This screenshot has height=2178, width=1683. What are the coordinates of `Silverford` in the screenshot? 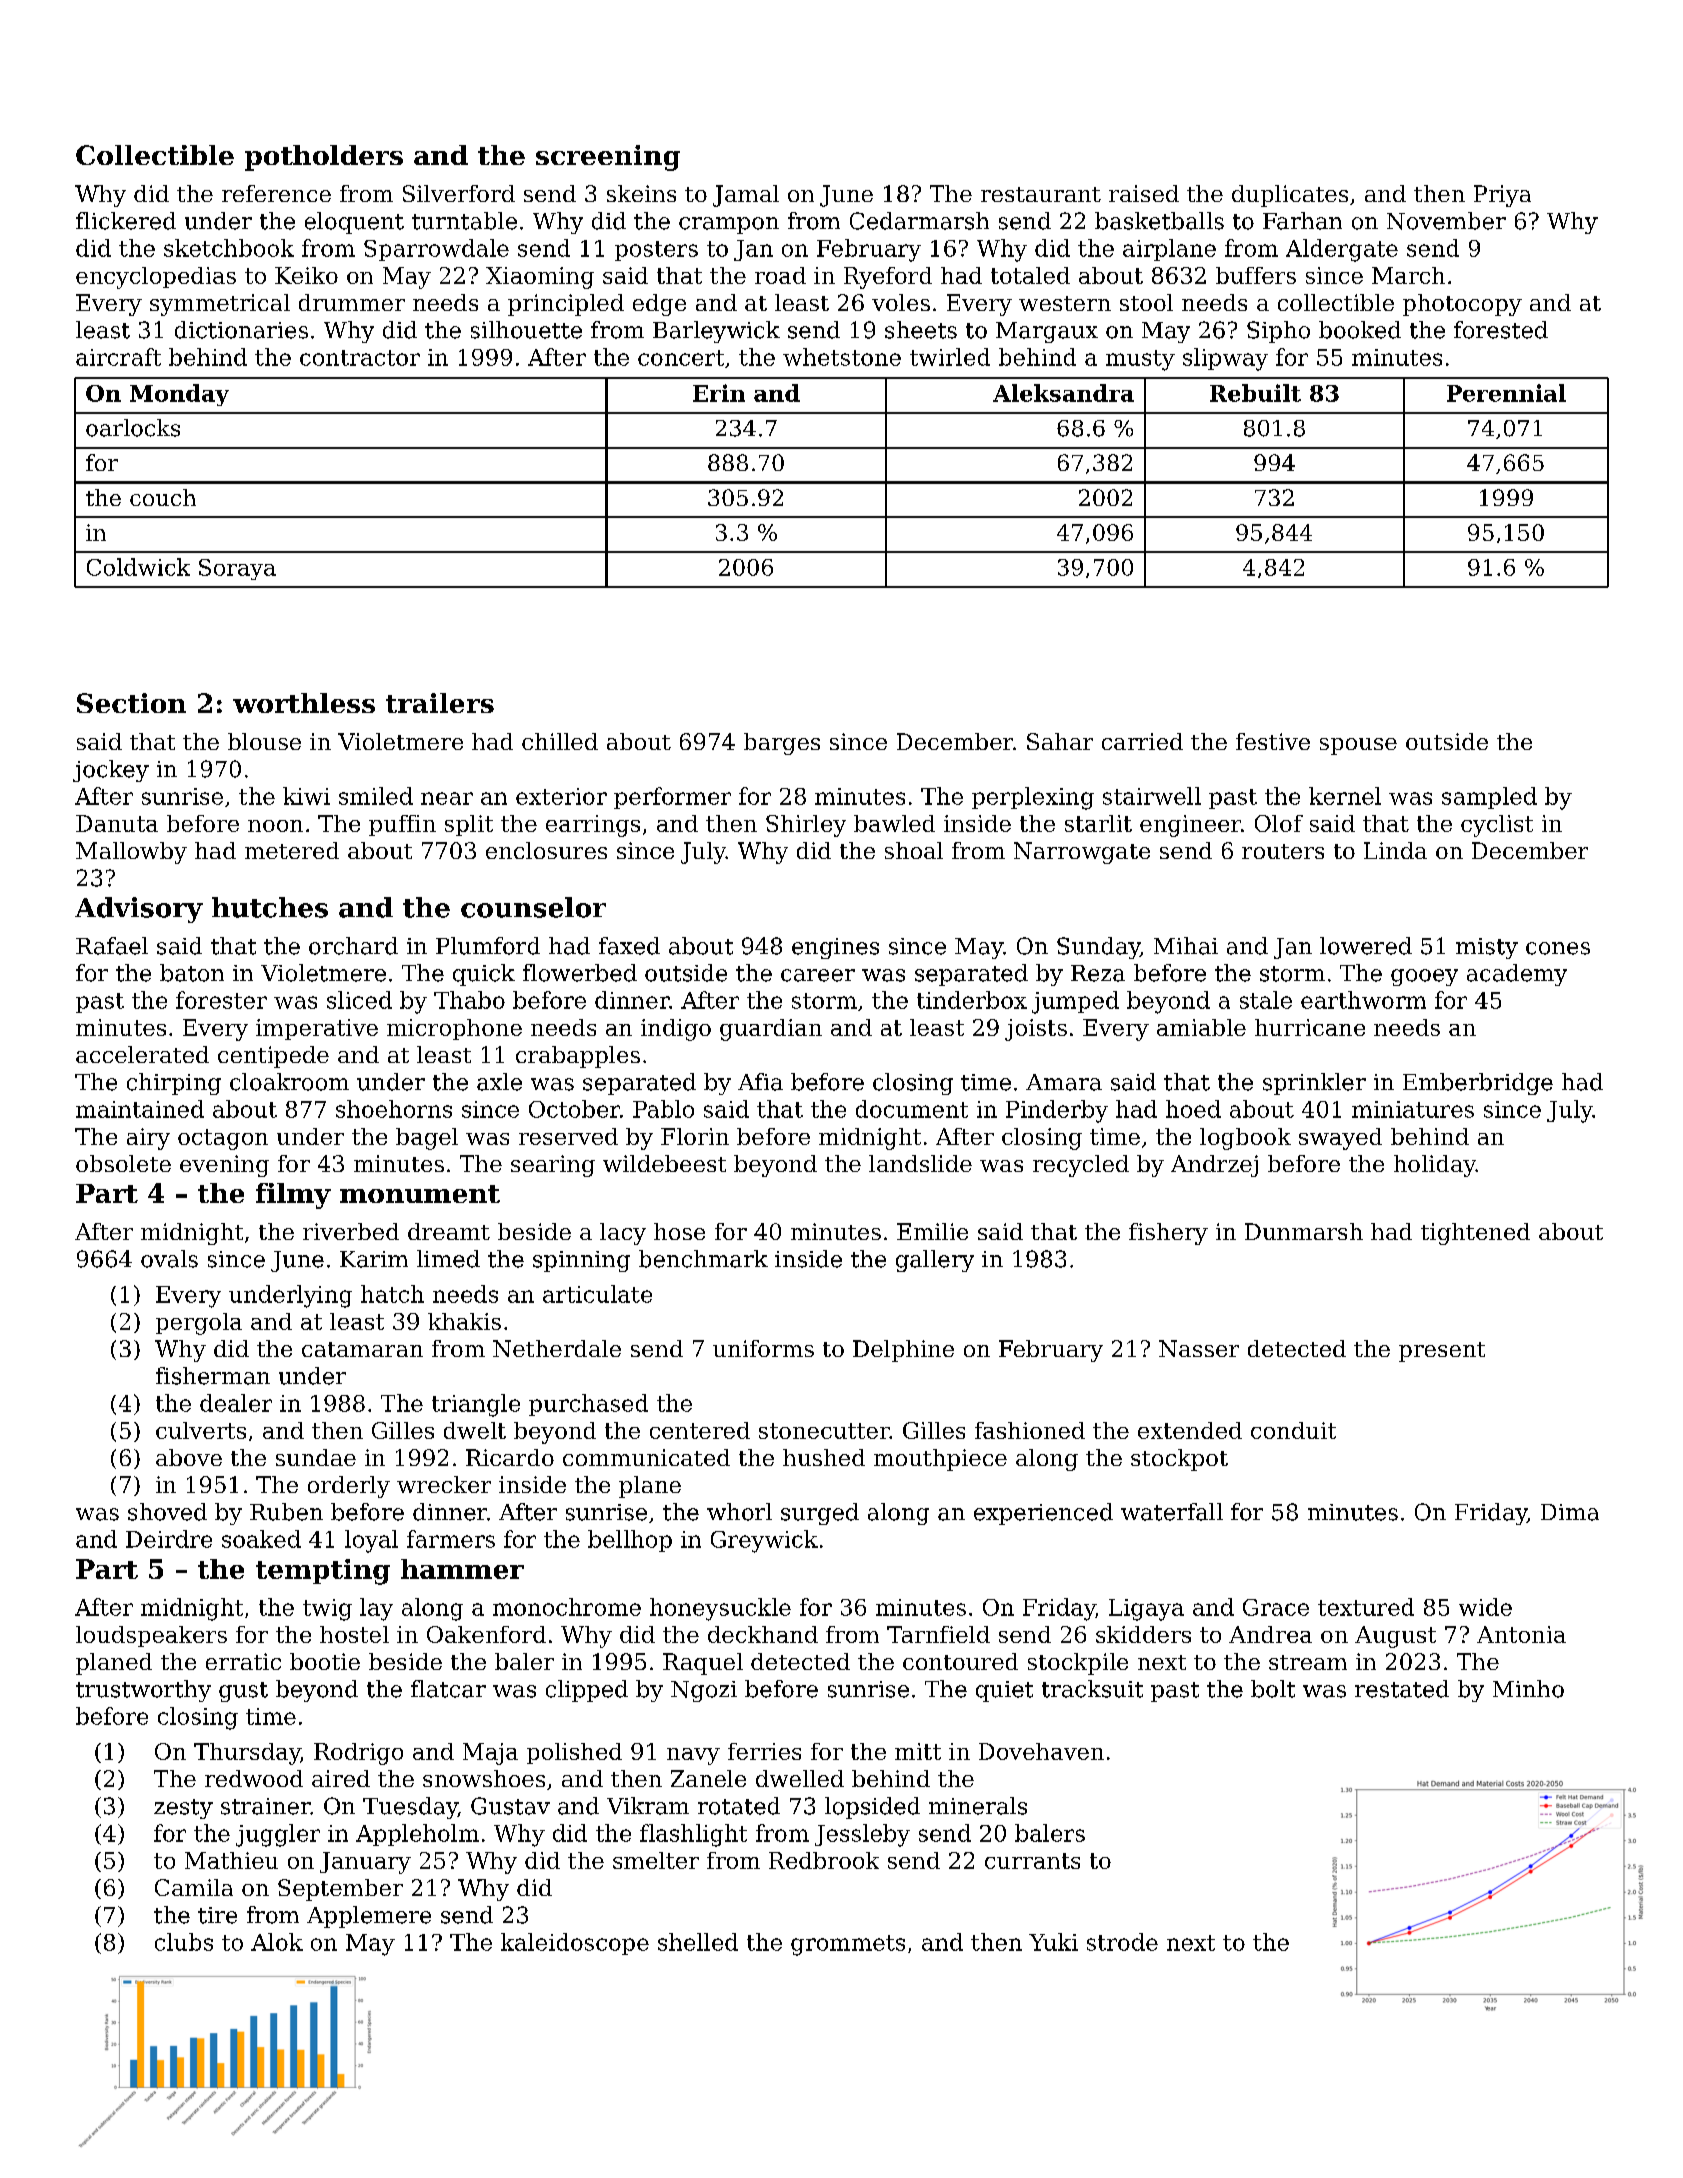 It's located at (459, 193).
